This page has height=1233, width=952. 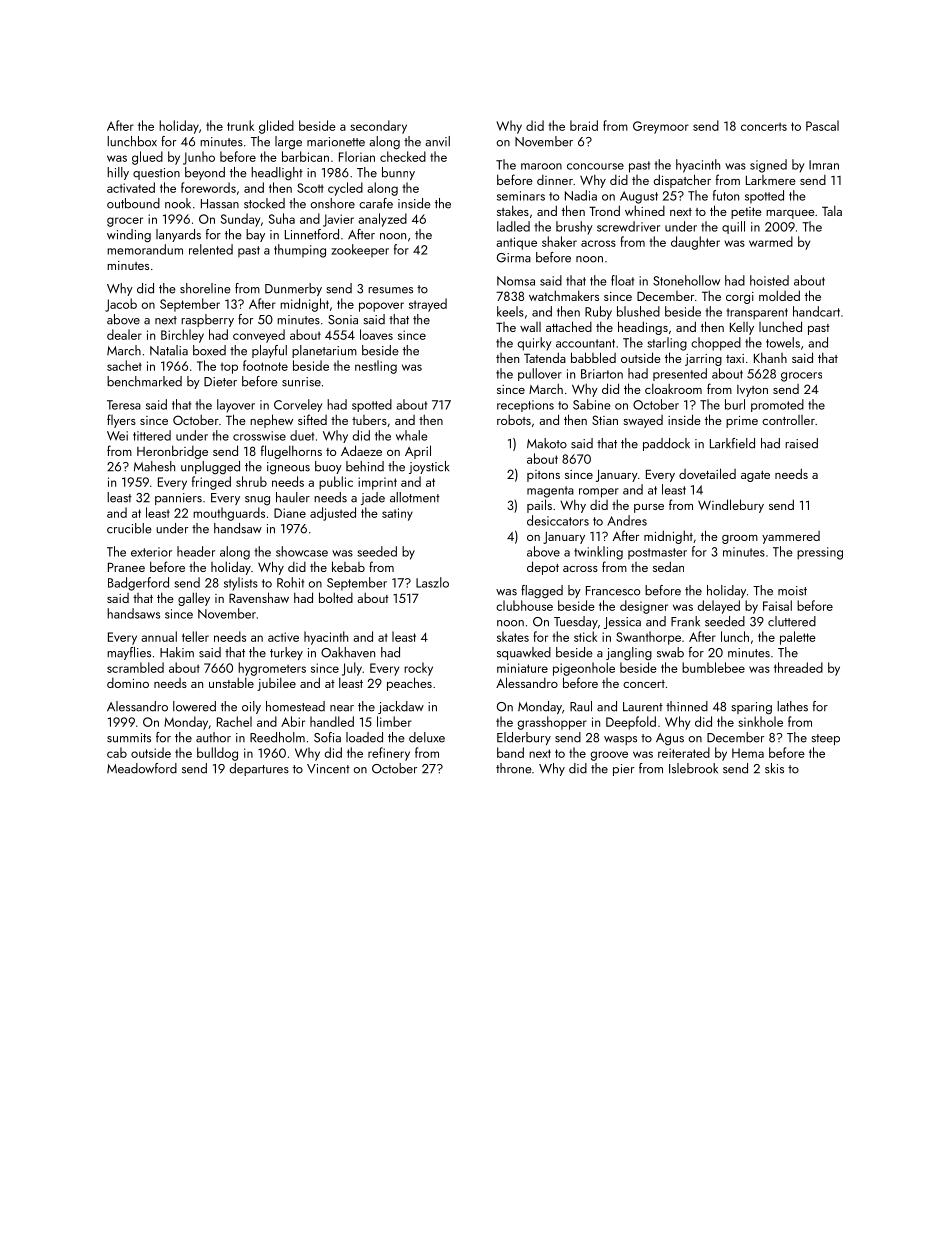 What do you see at coordinates (832, 210) in the page?
I see `Tala` at bounding box center [832, 210].
